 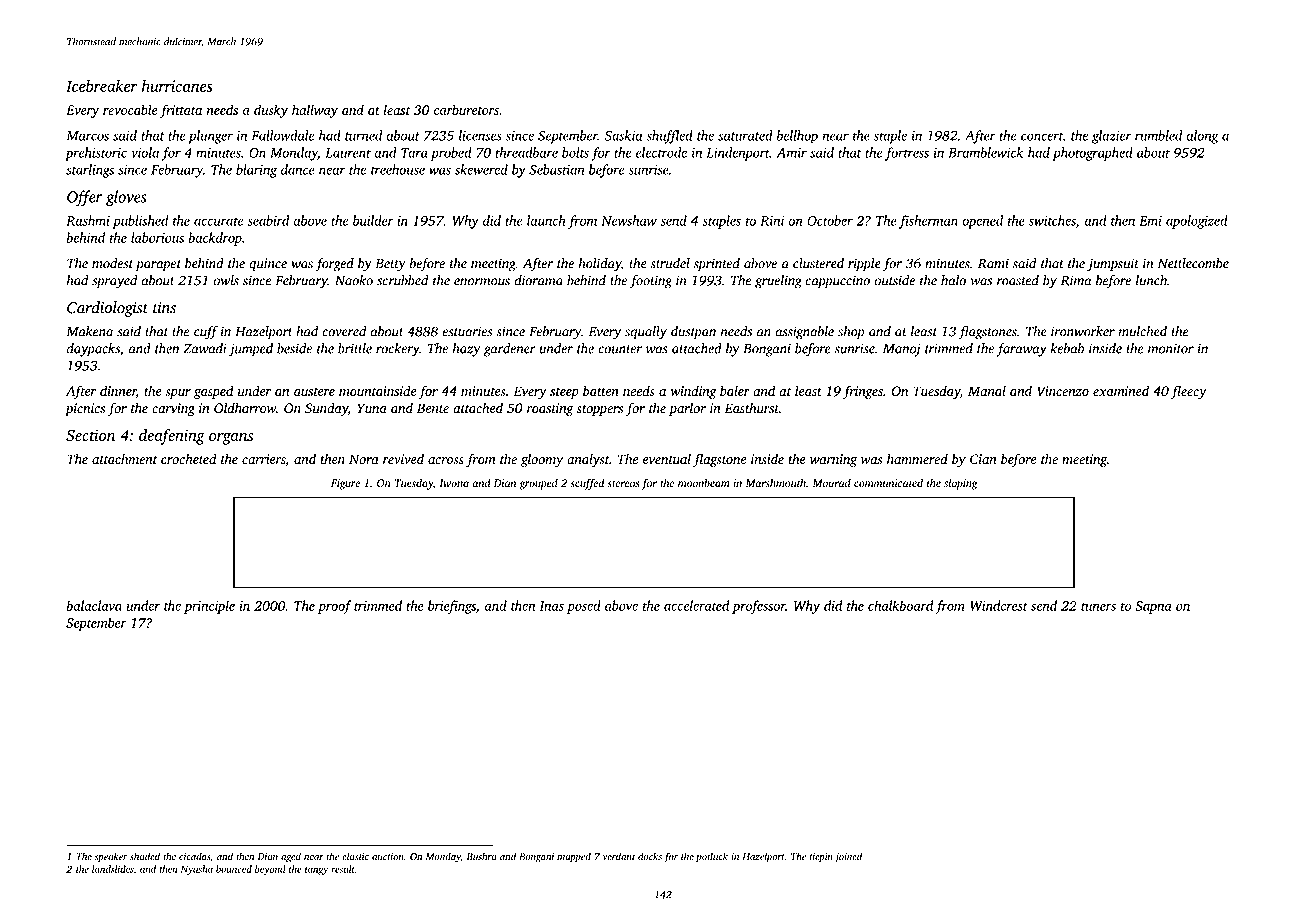 What do you see at coordinates (759, 607) in the screenshot?
I see `professor` at bounding box center [759, 607].
